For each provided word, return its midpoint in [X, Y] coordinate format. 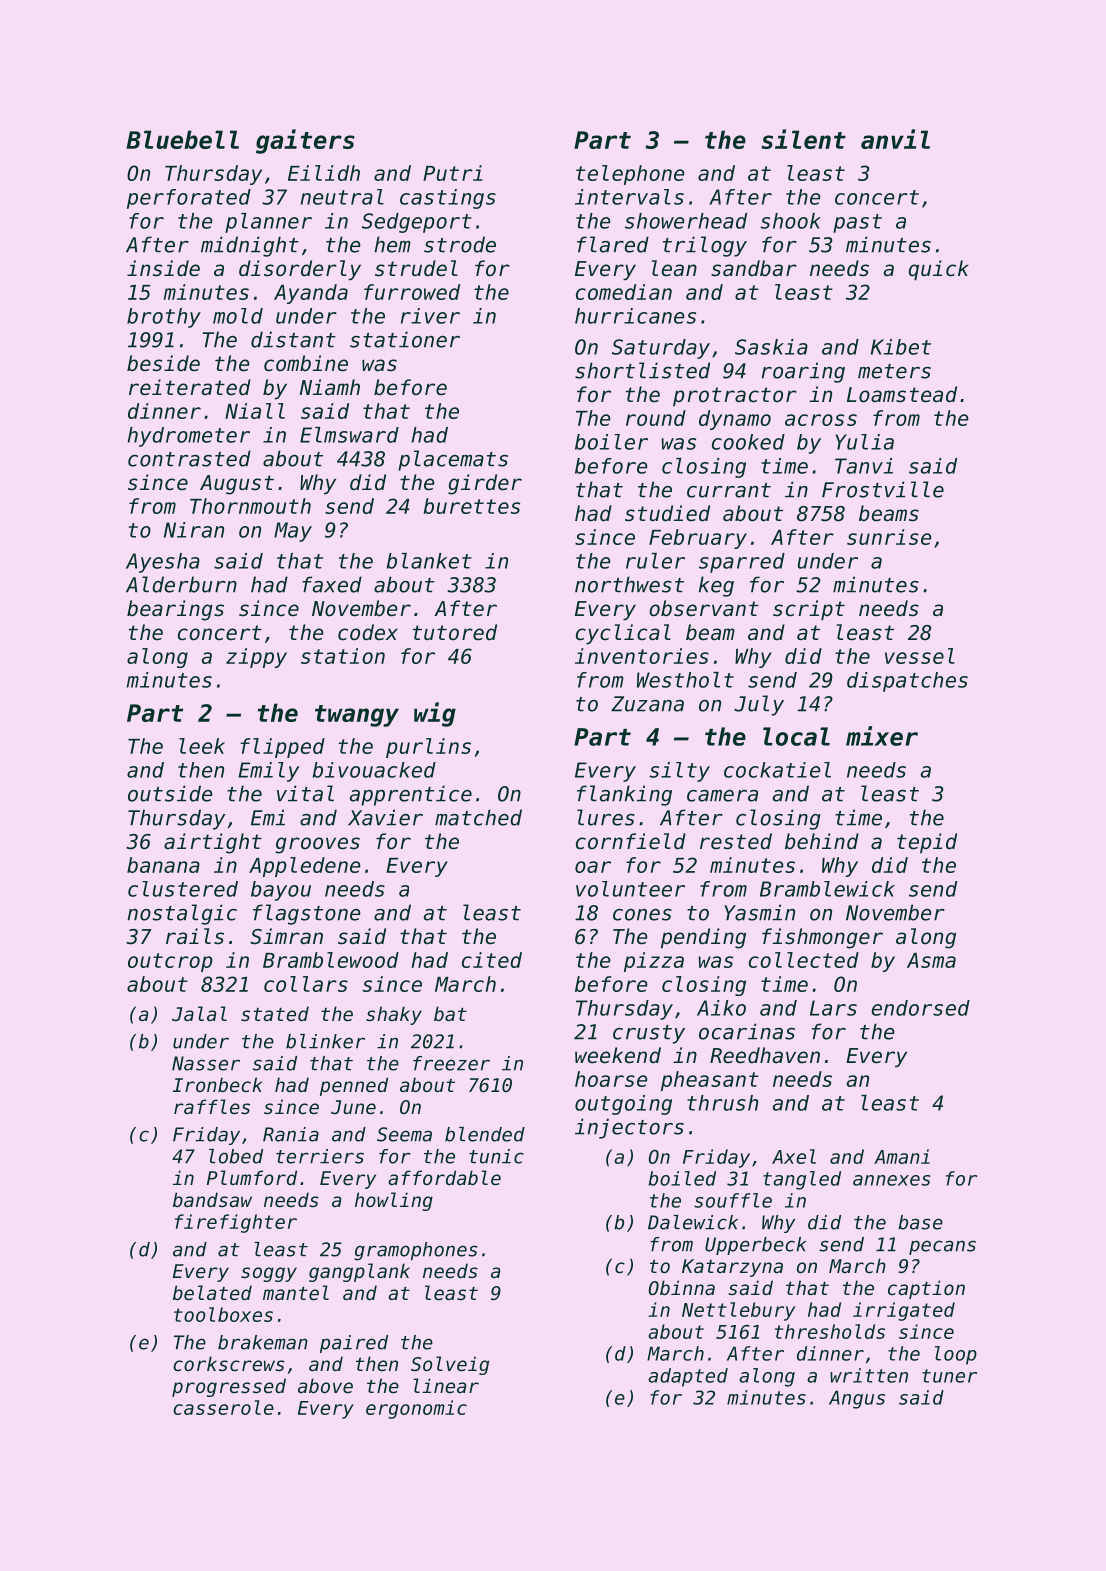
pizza [654, 962]
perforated [189, 199]
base [920, 1222]
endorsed [921, 1008]
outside [170, 793]
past [857, 223]
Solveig [450, 1365]
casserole [223, 1407]
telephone [630, 175]
